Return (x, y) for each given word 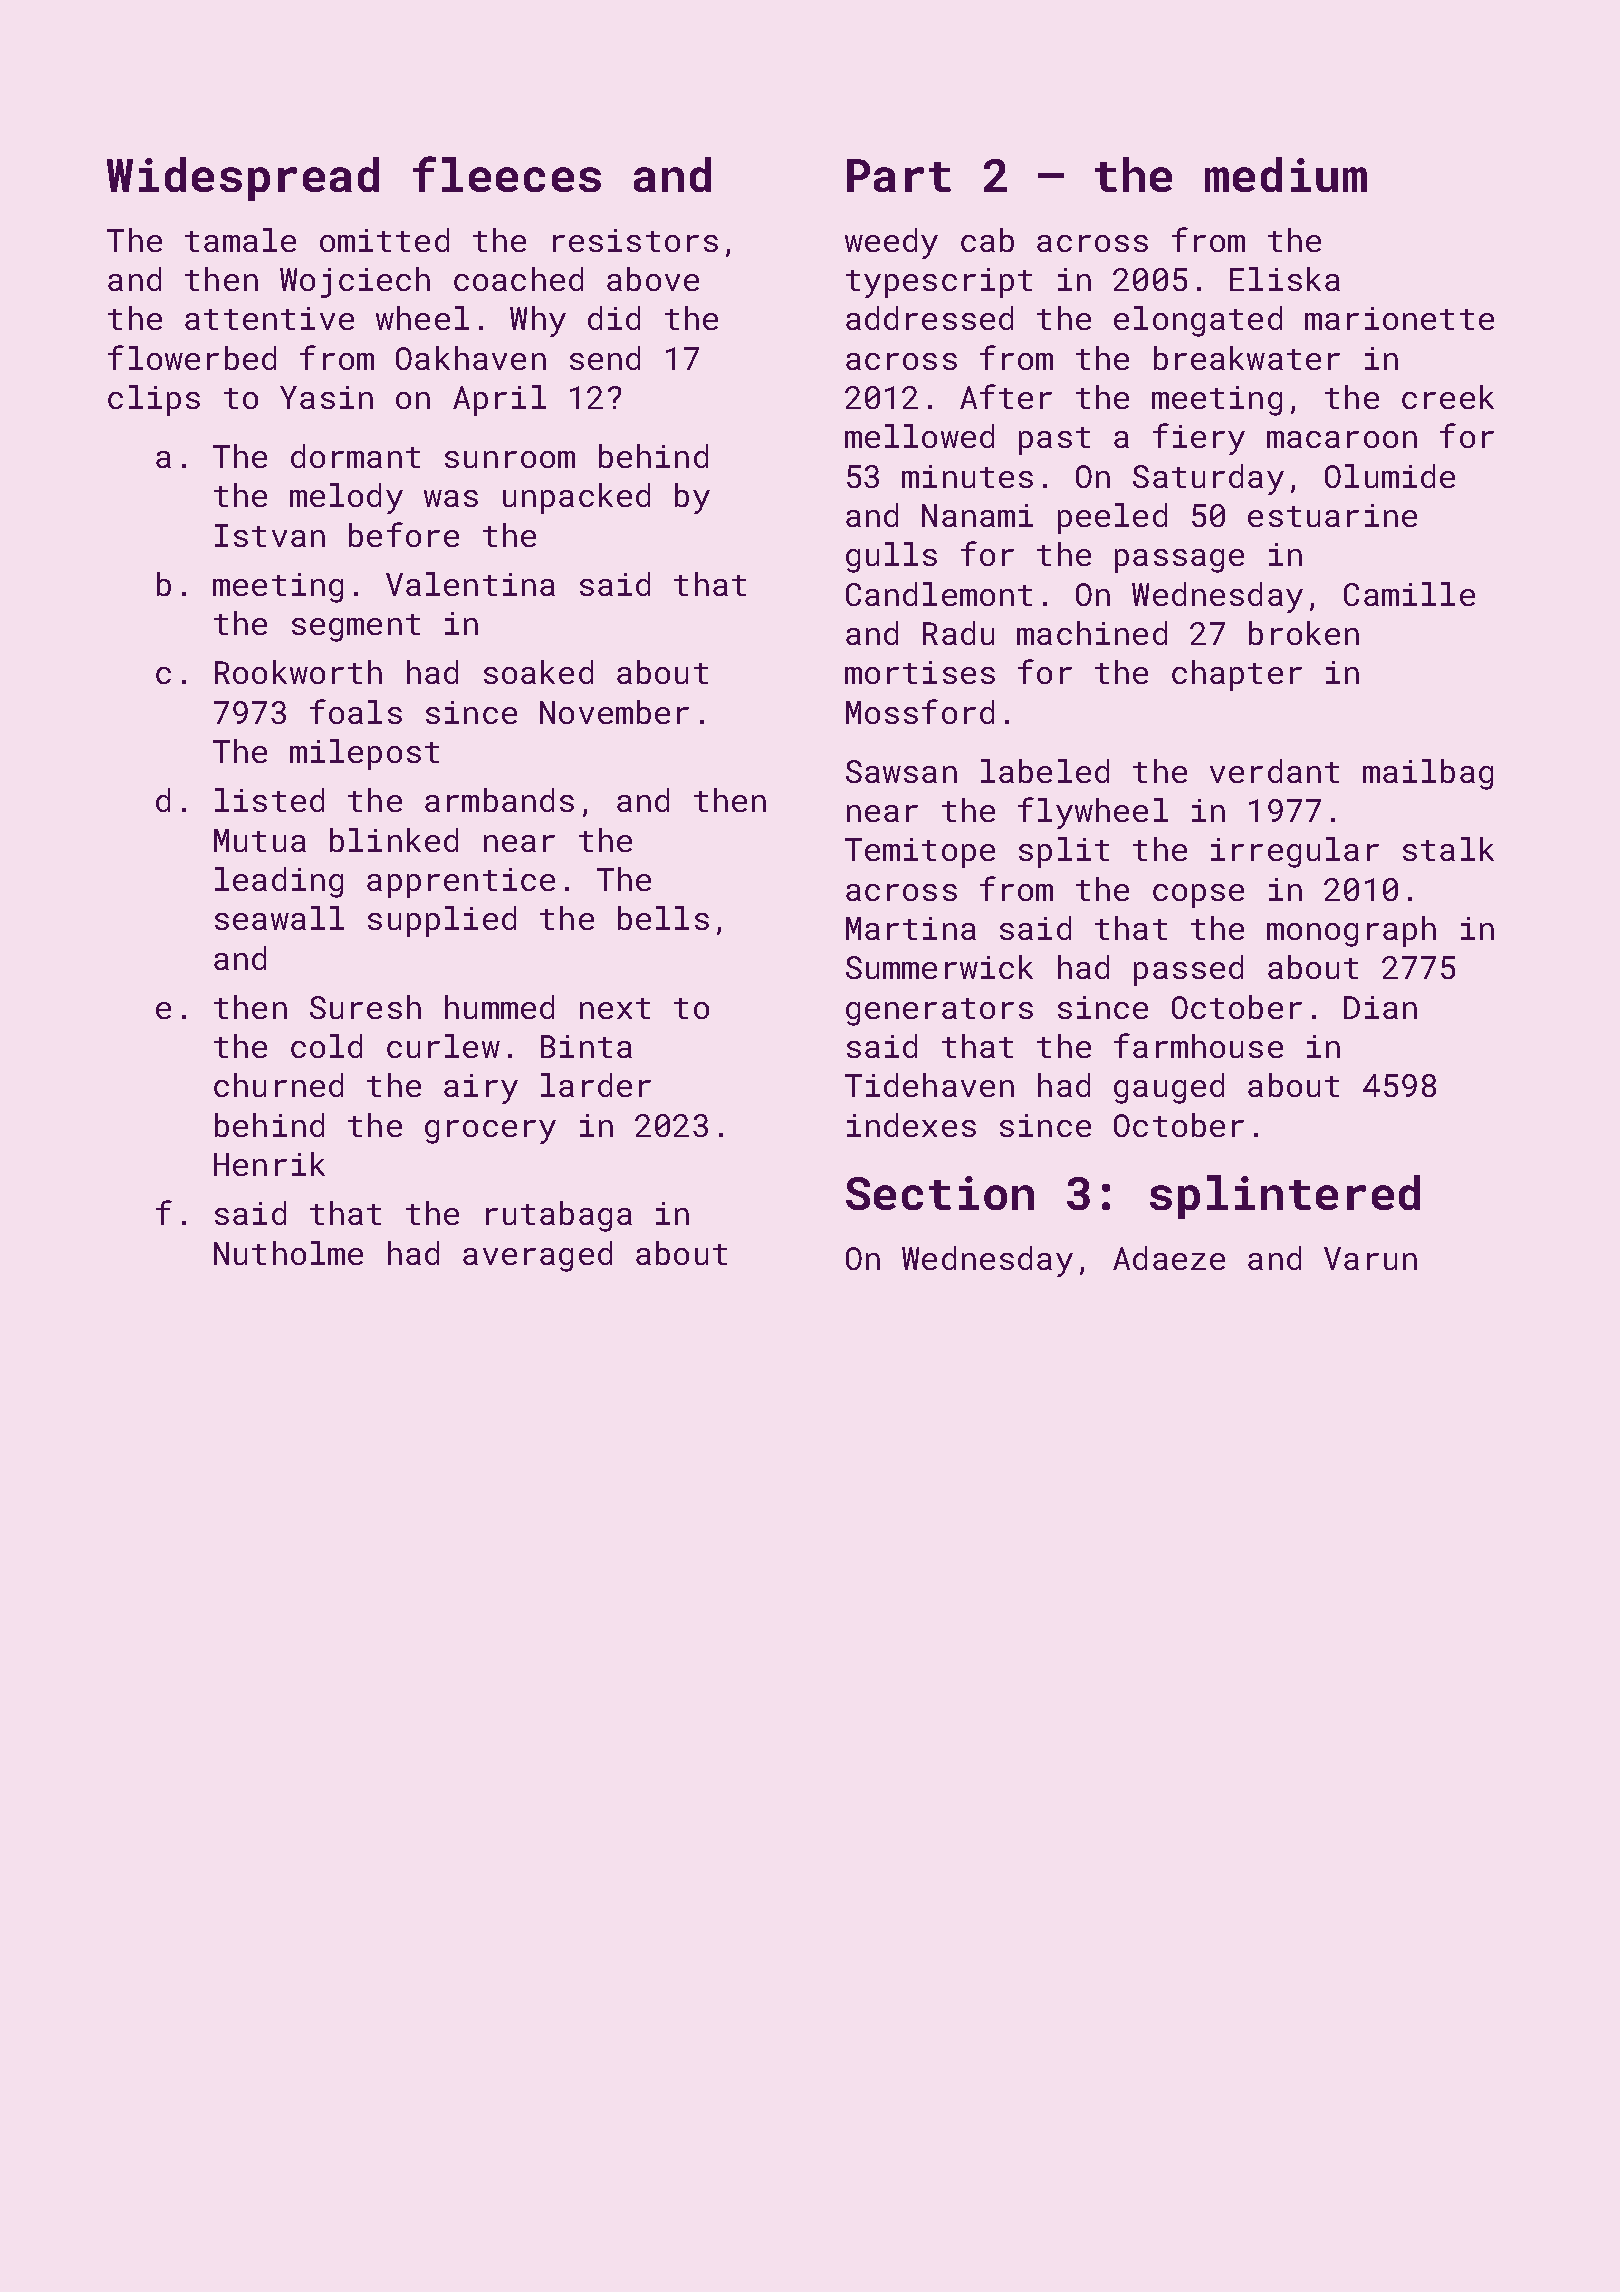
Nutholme (288, 1253)
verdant (1274, 771)
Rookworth (298, 672)
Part (899, 175)
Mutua (260, 840)
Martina (911, 928)
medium (1286, 174)
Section (940, 1193)
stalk (1448, 849)
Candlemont (939, 594)
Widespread (243, 179)
